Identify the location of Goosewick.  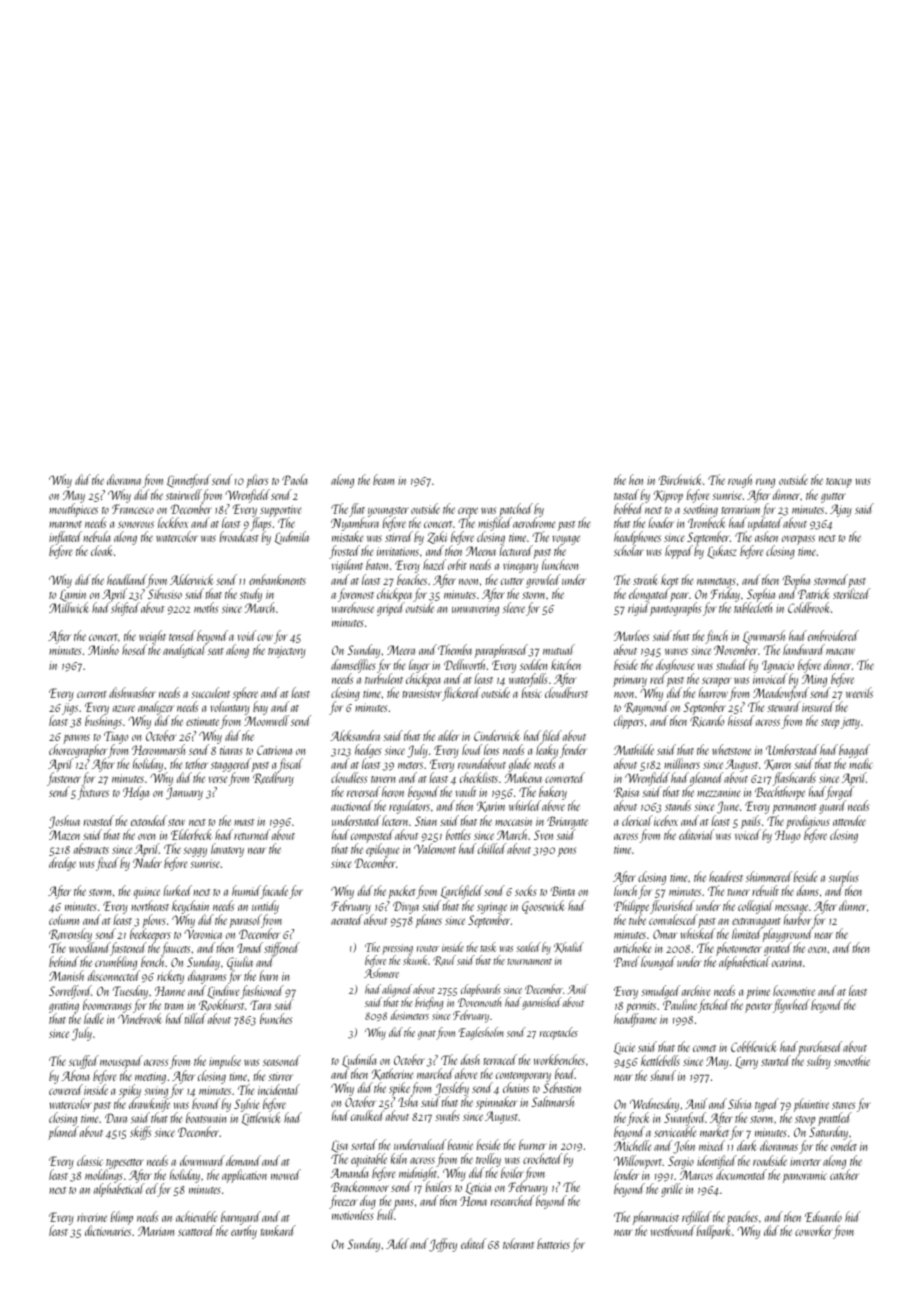
(543, 907).
